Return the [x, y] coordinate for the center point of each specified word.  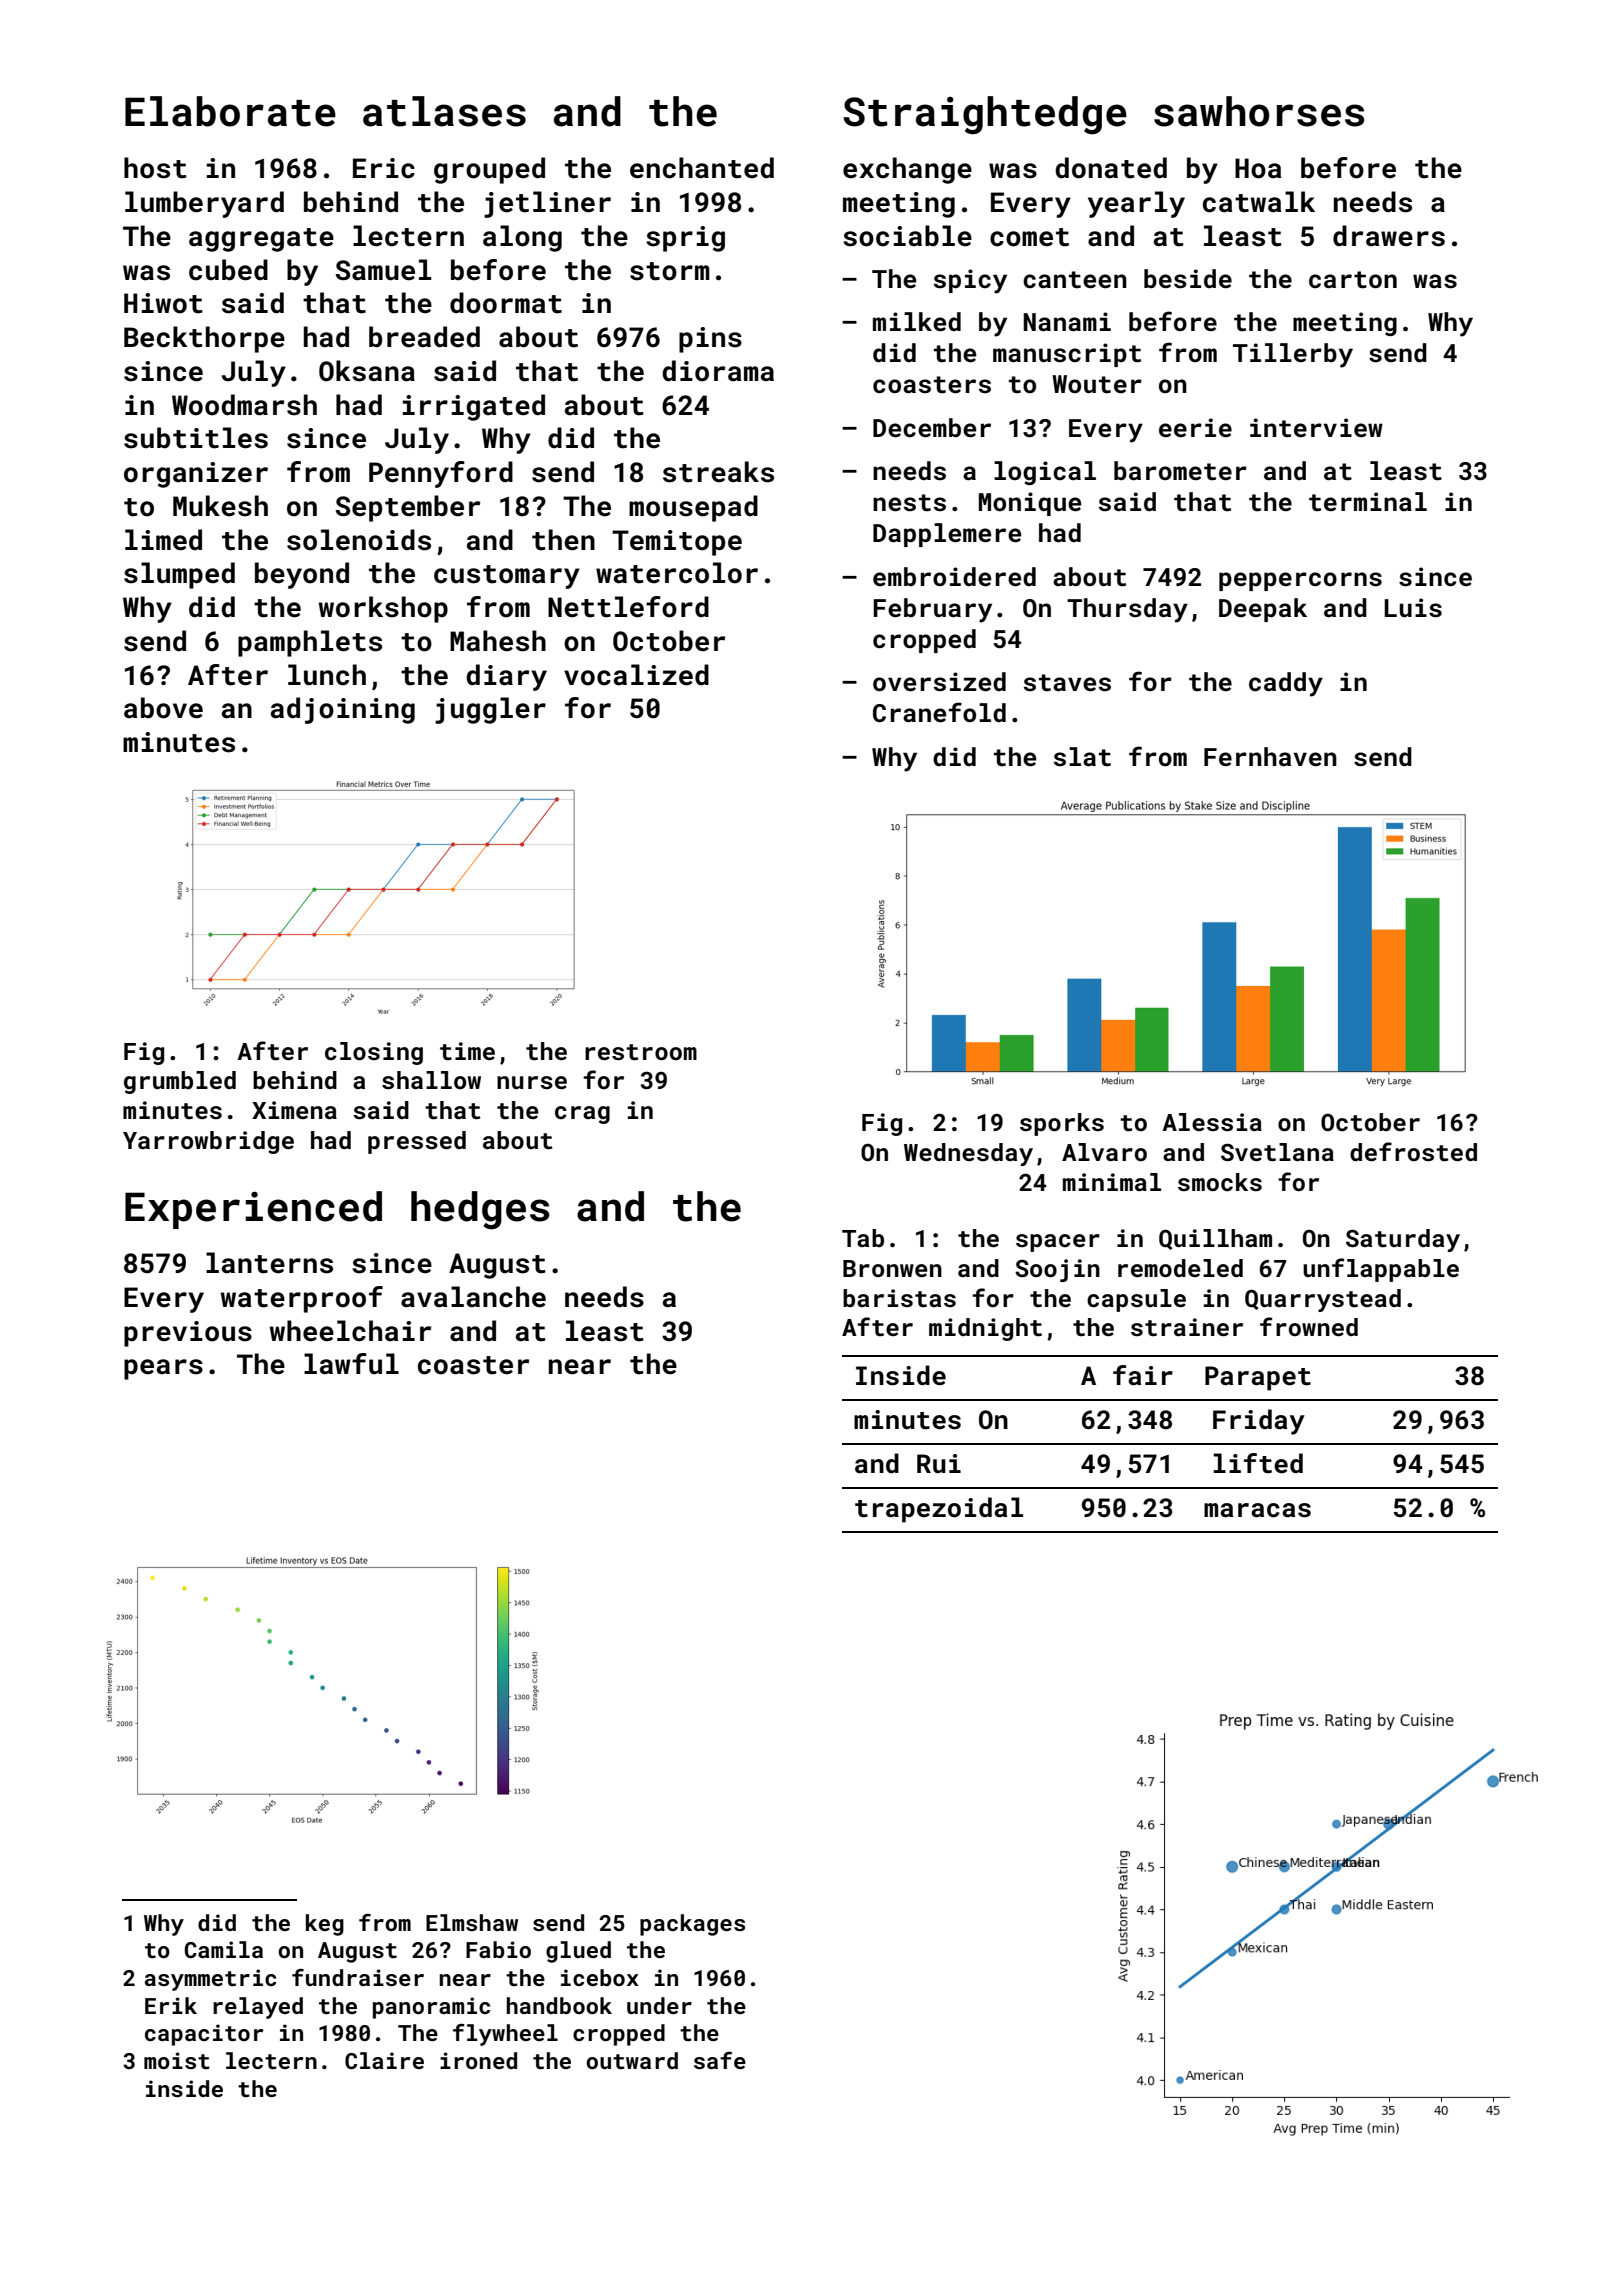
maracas [1257, 1510]
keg [325, 1925]
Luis [1413, 608]
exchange [907, 170]
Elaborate [230, 111]
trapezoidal [939, 1510]
